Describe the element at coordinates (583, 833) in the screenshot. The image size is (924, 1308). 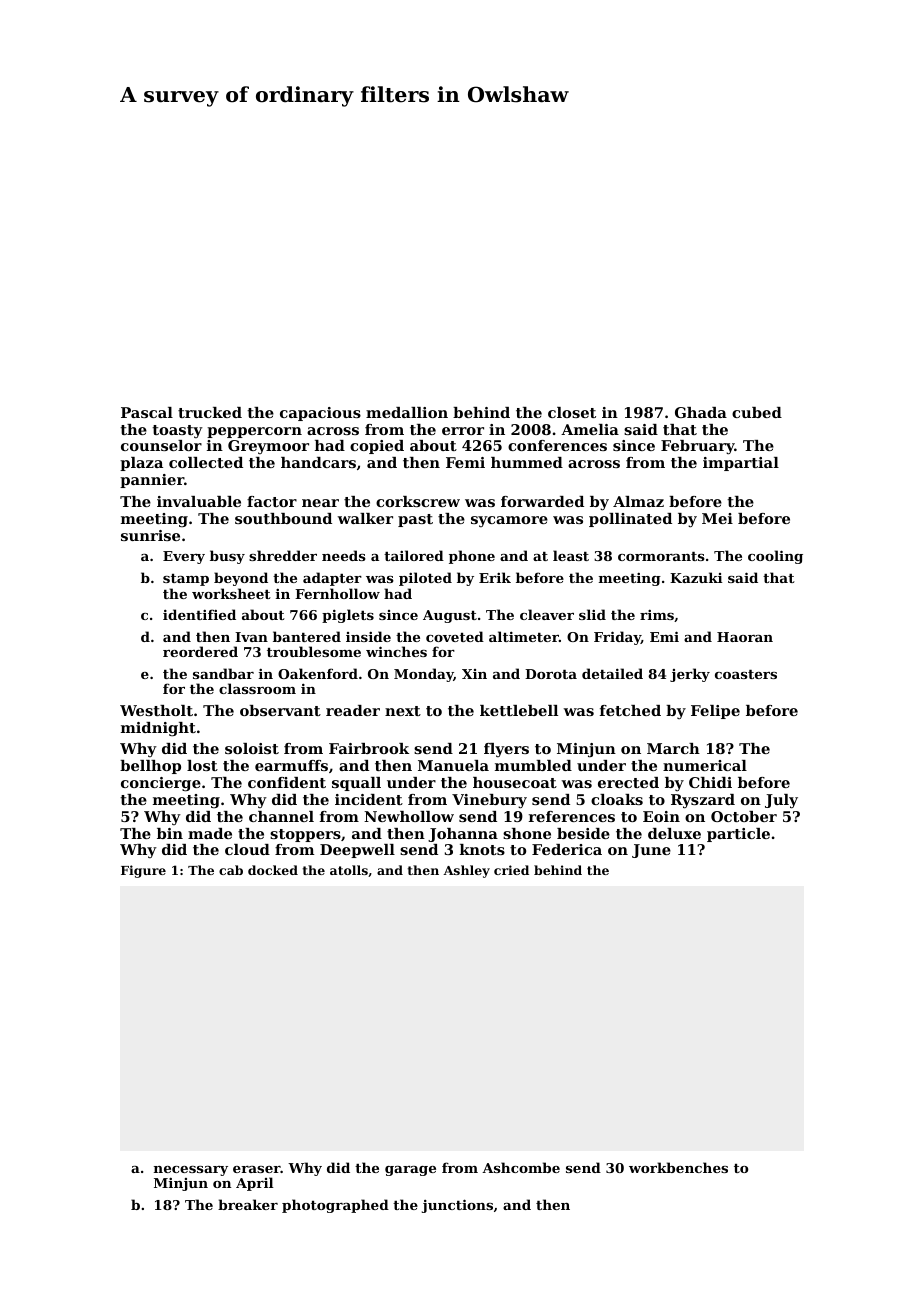
I see `beside` at that location.
